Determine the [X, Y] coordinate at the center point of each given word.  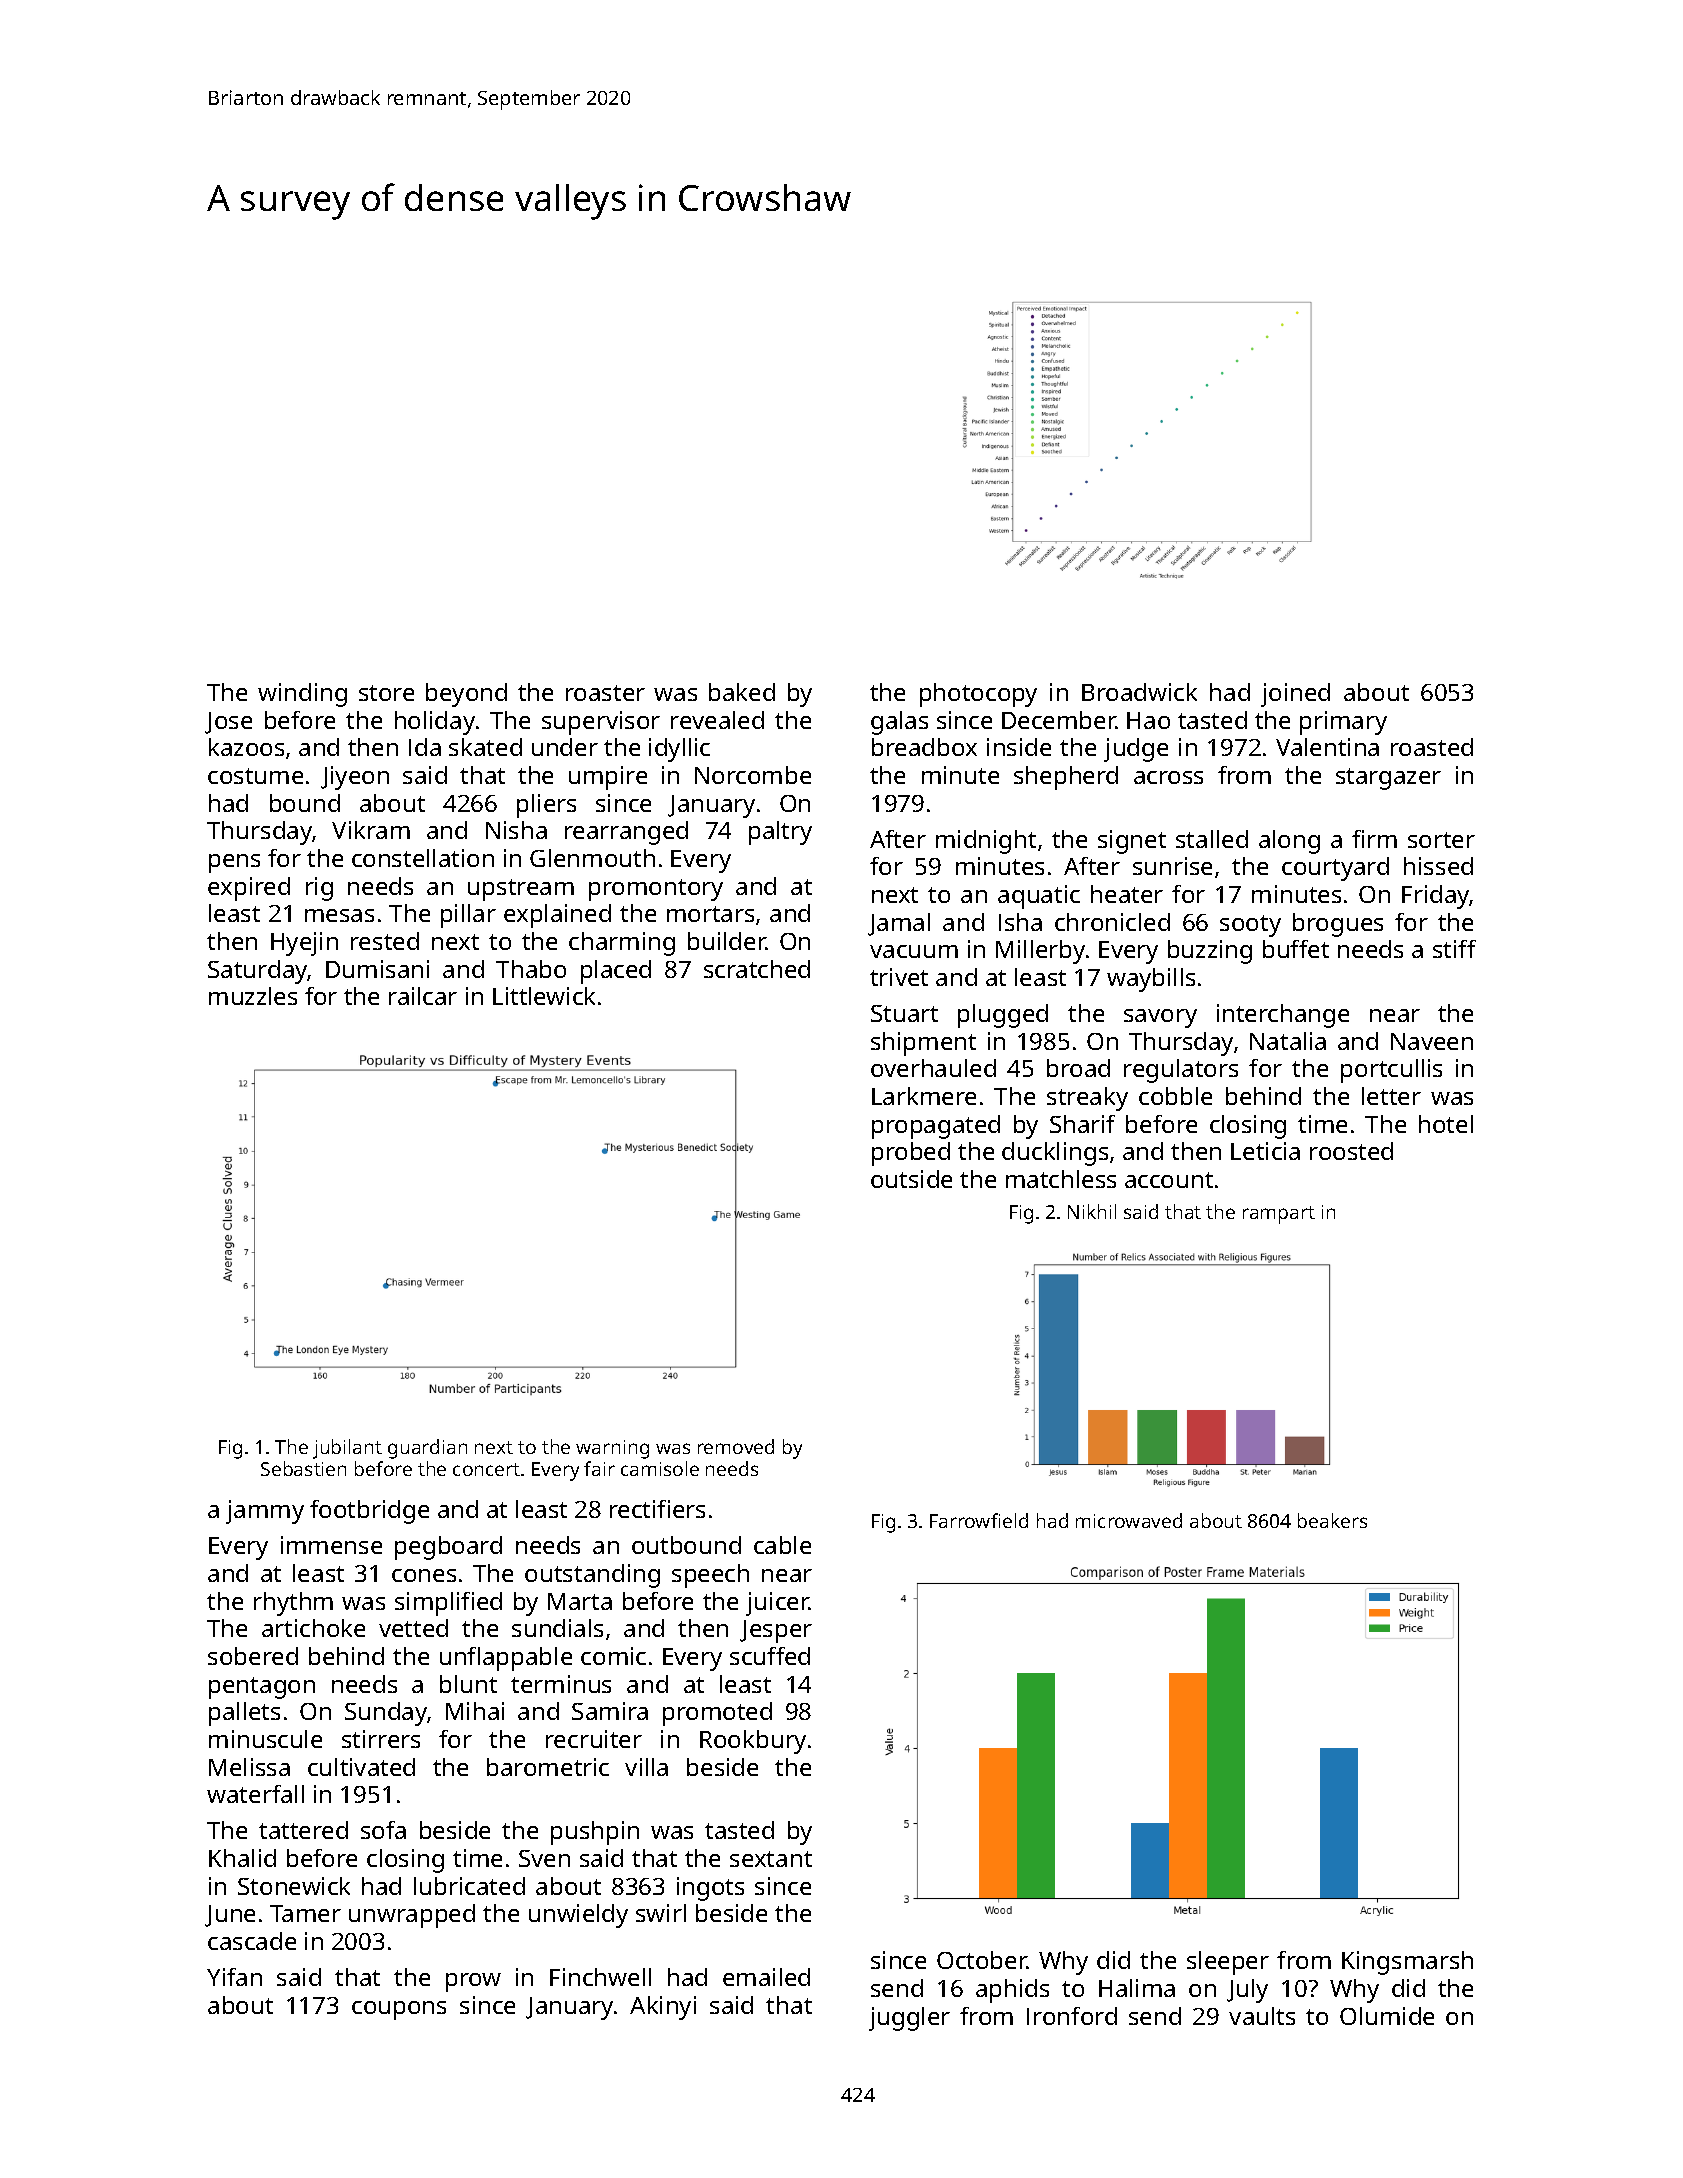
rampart [1279, 1215]
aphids [1012, 1991]
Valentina [1327, 747]
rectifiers [657, 1509]
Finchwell [600, 1977]
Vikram [371, 830]
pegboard [448, 1548]
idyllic [679, 750]
